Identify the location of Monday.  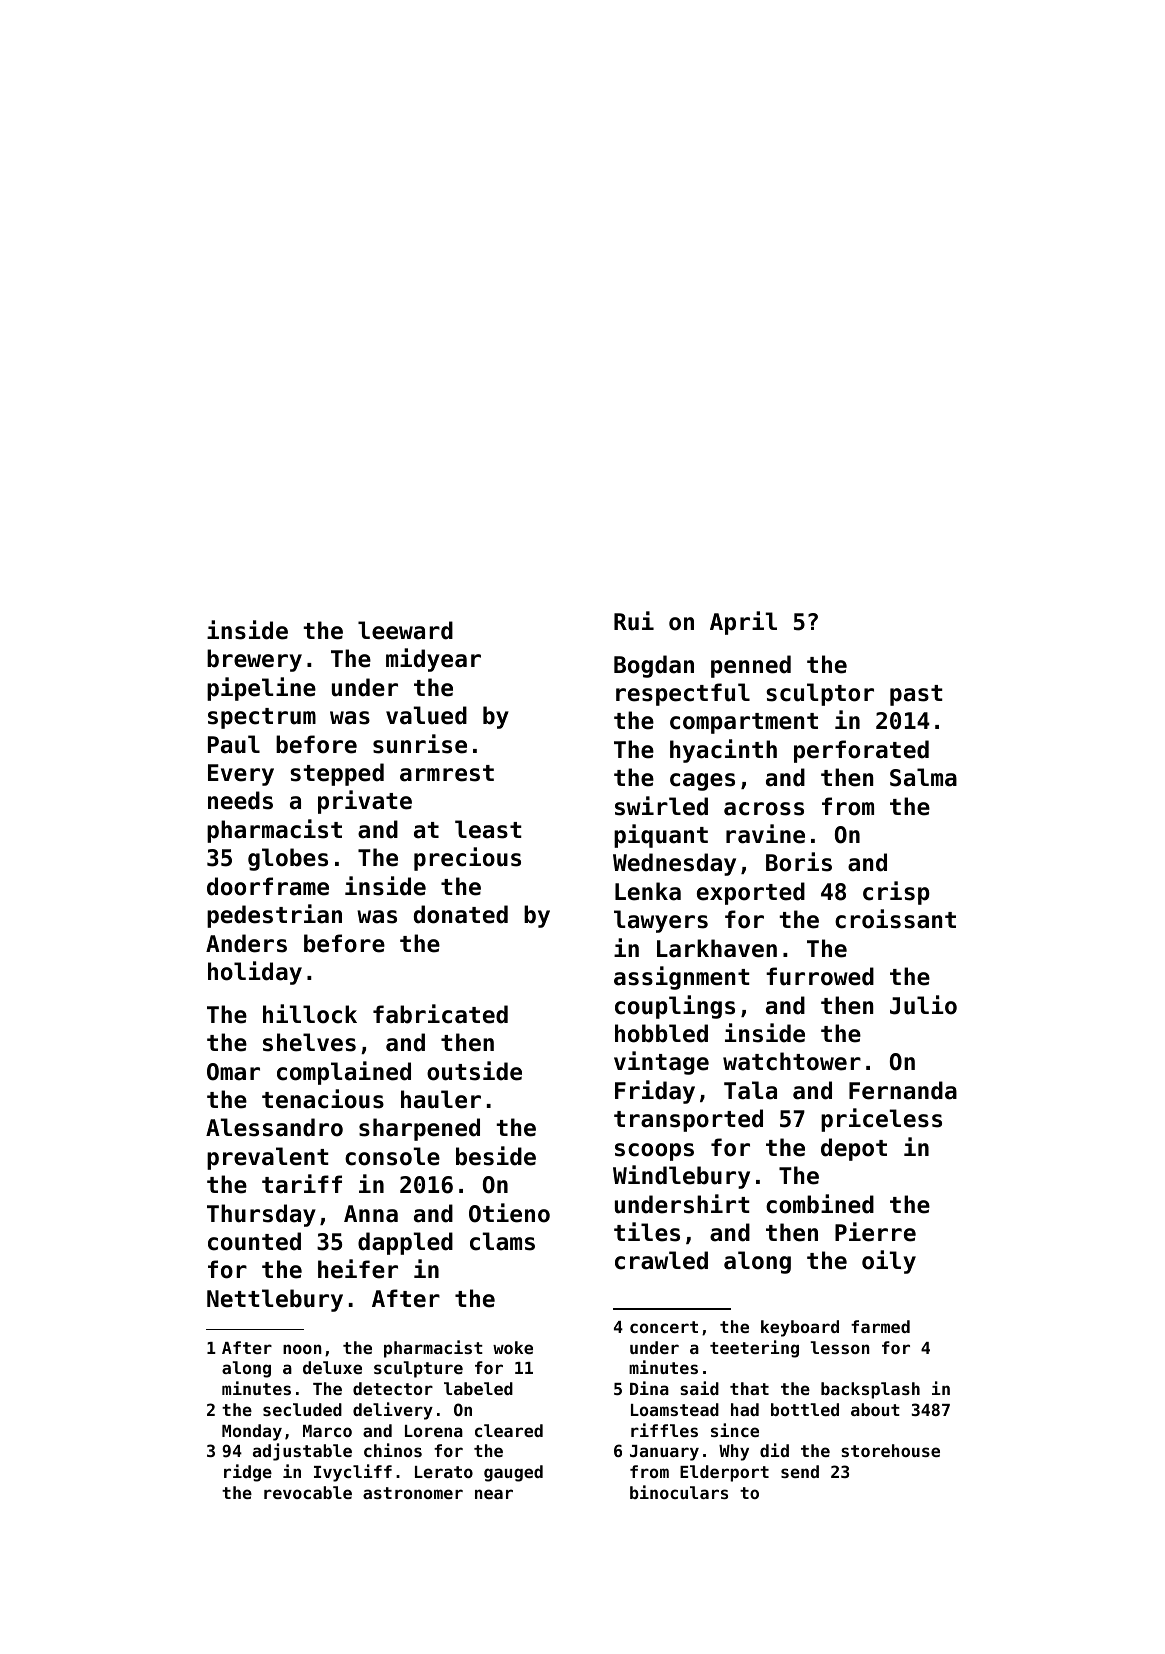
(252, 1432).
